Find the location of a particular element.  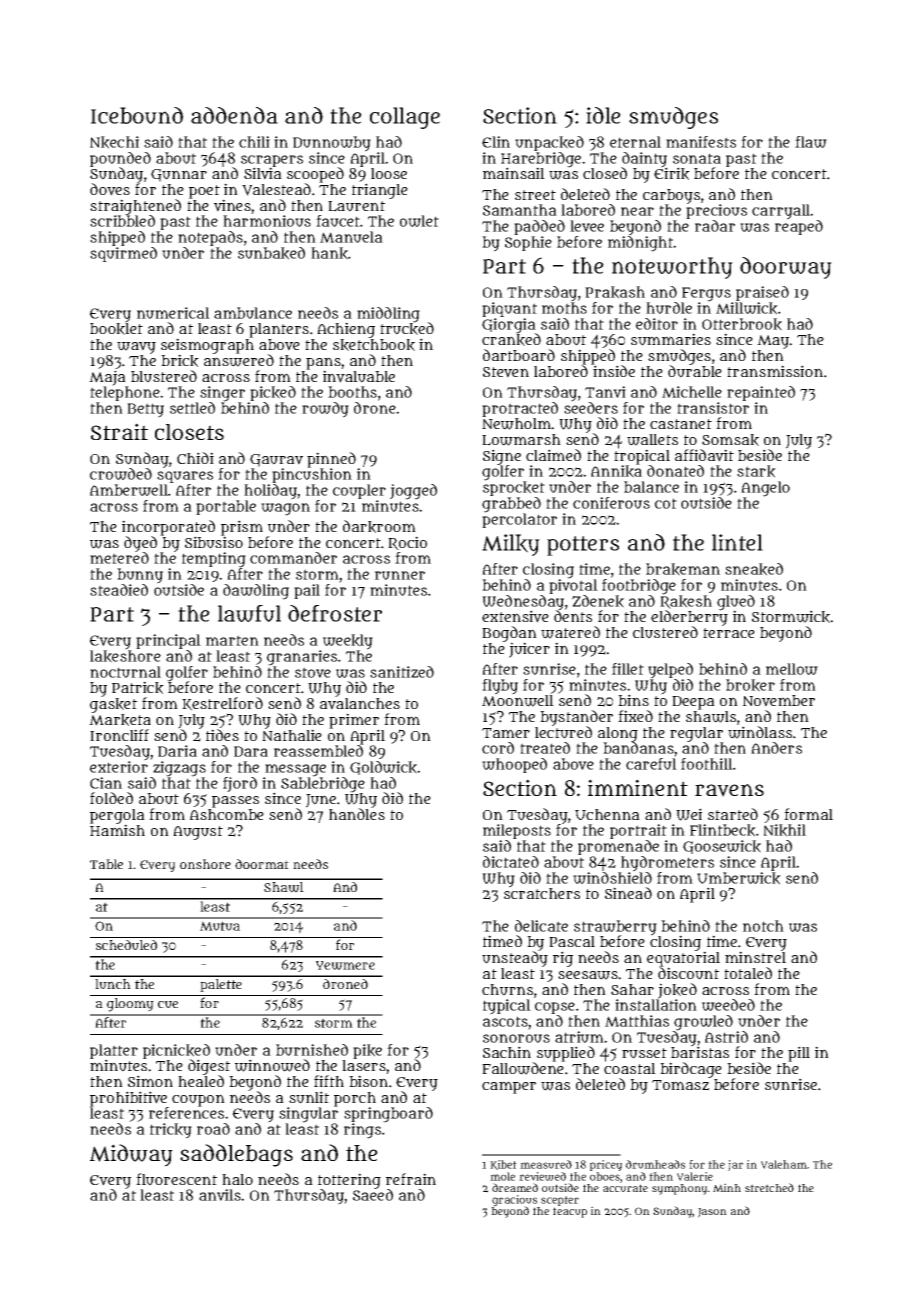

transmission is located at coordinates (775, 371).
